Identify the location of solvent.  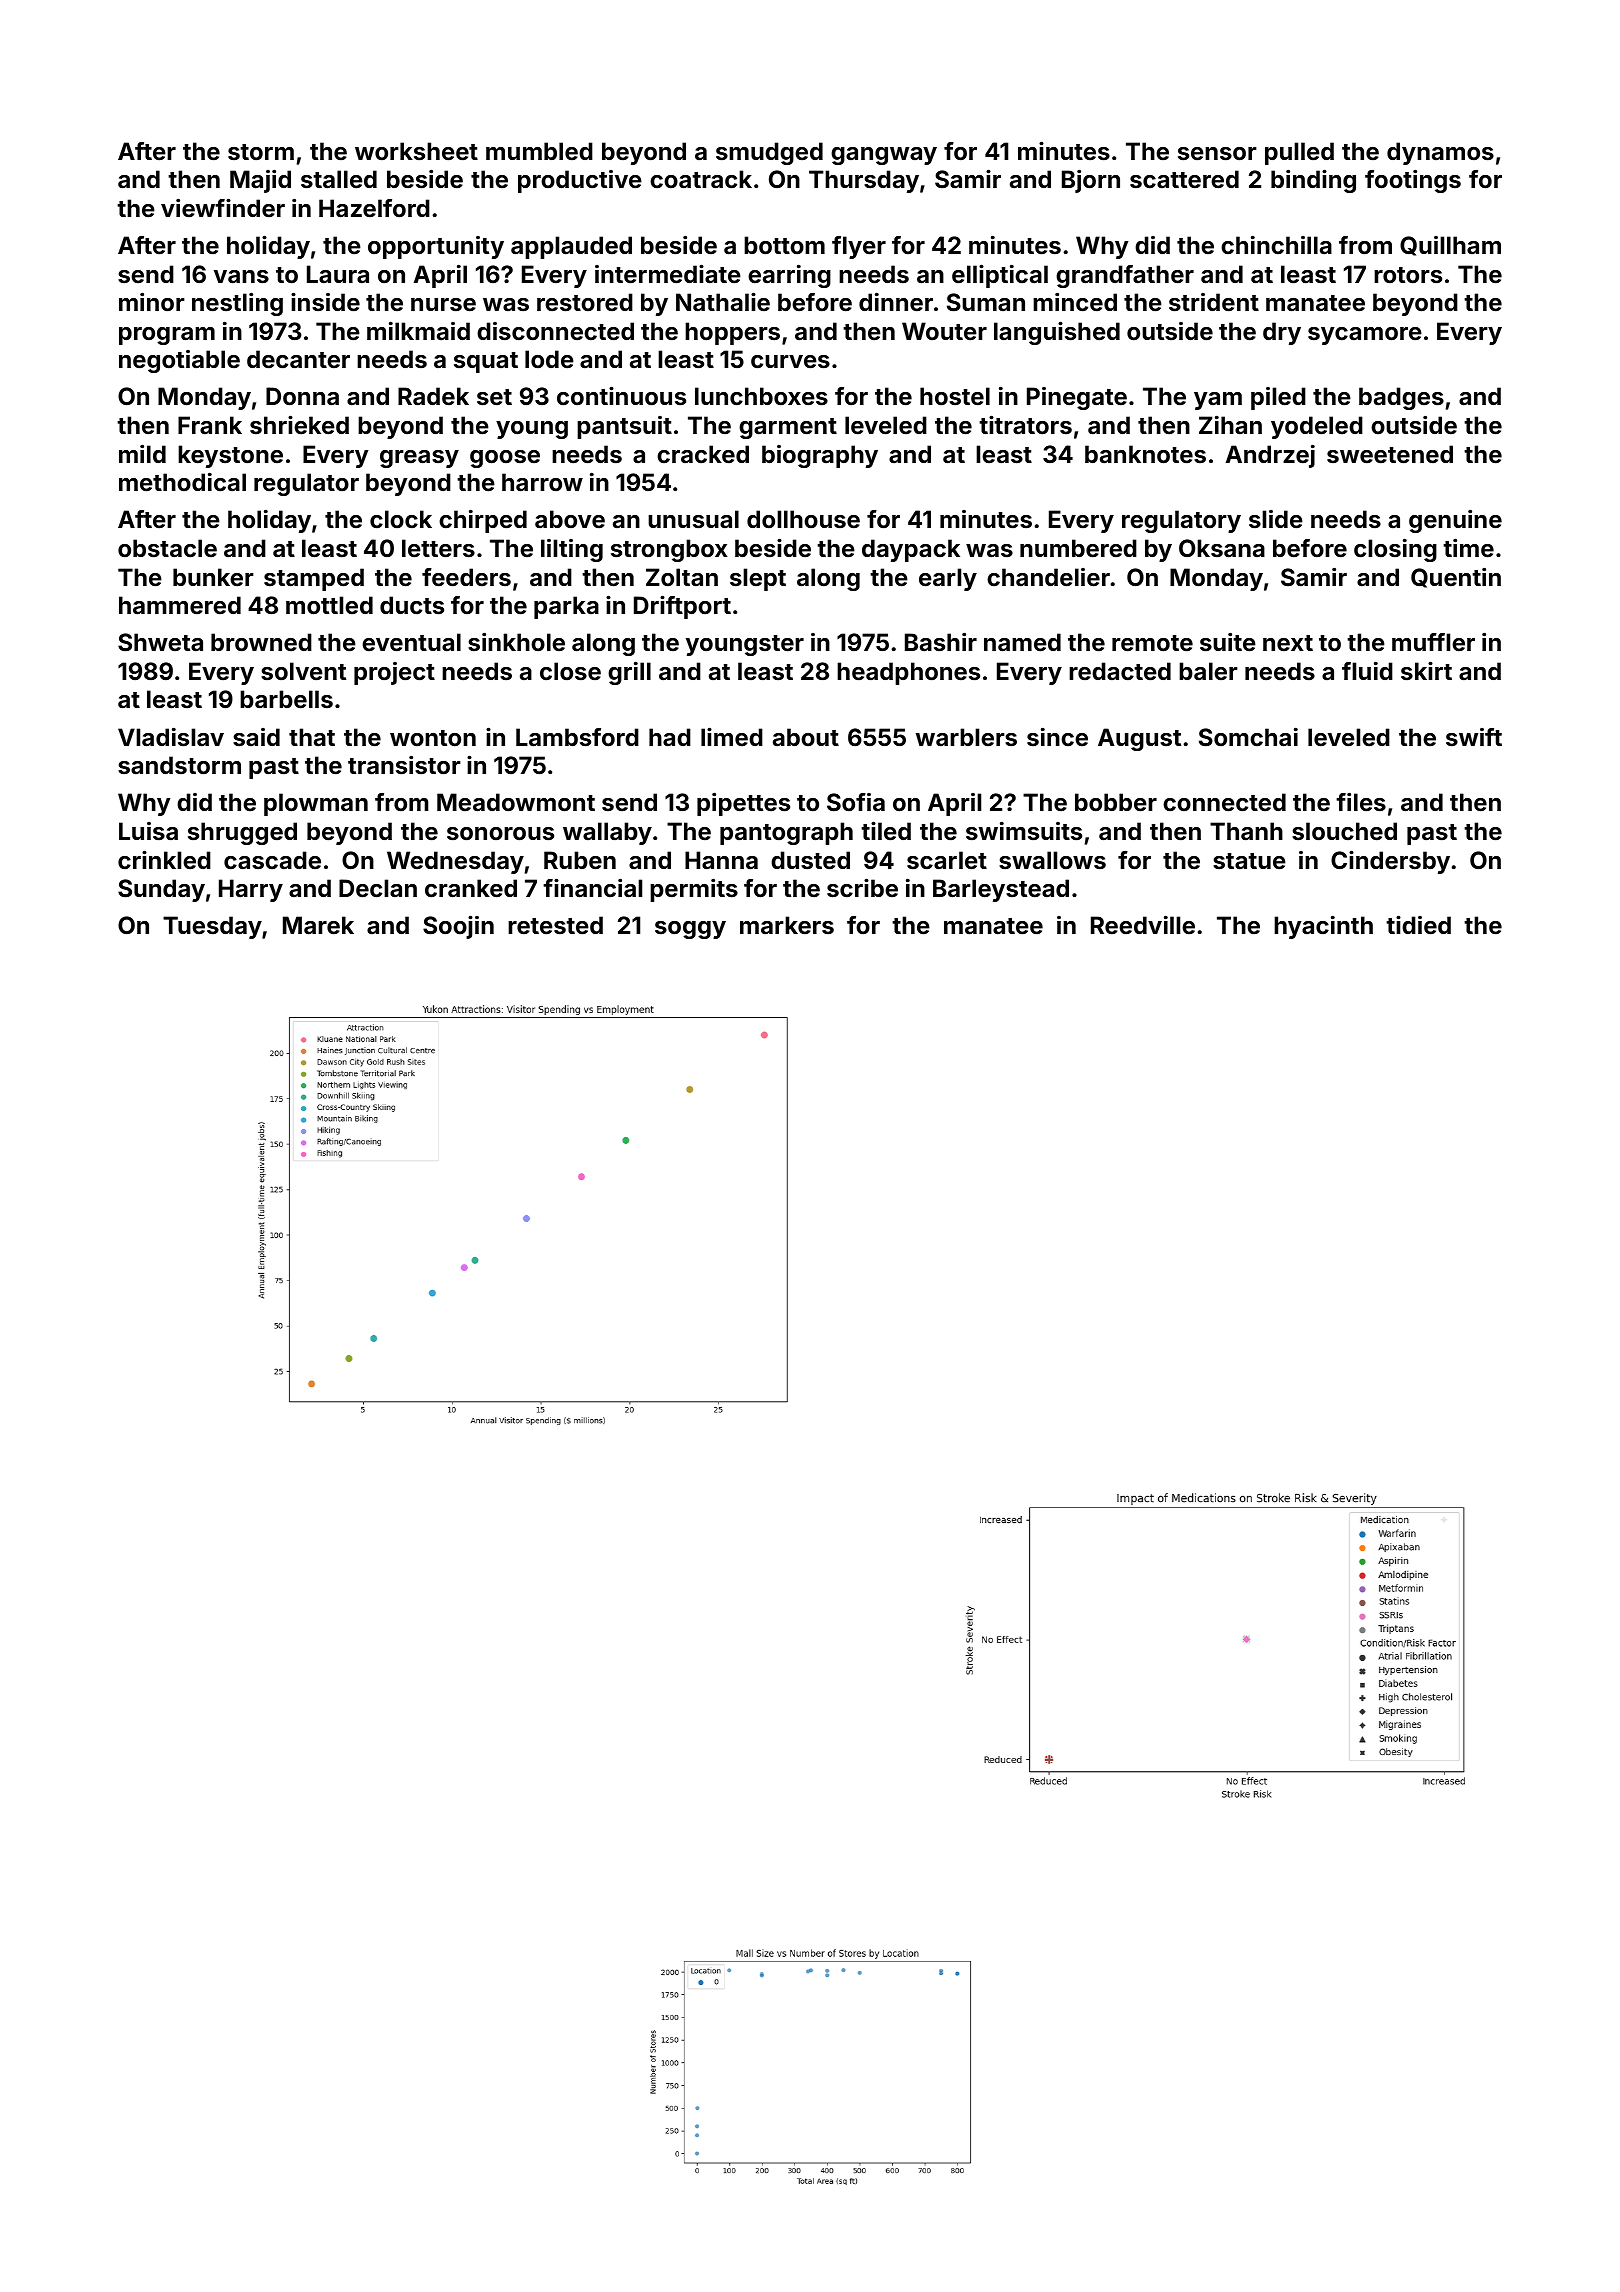
(303, 671).
